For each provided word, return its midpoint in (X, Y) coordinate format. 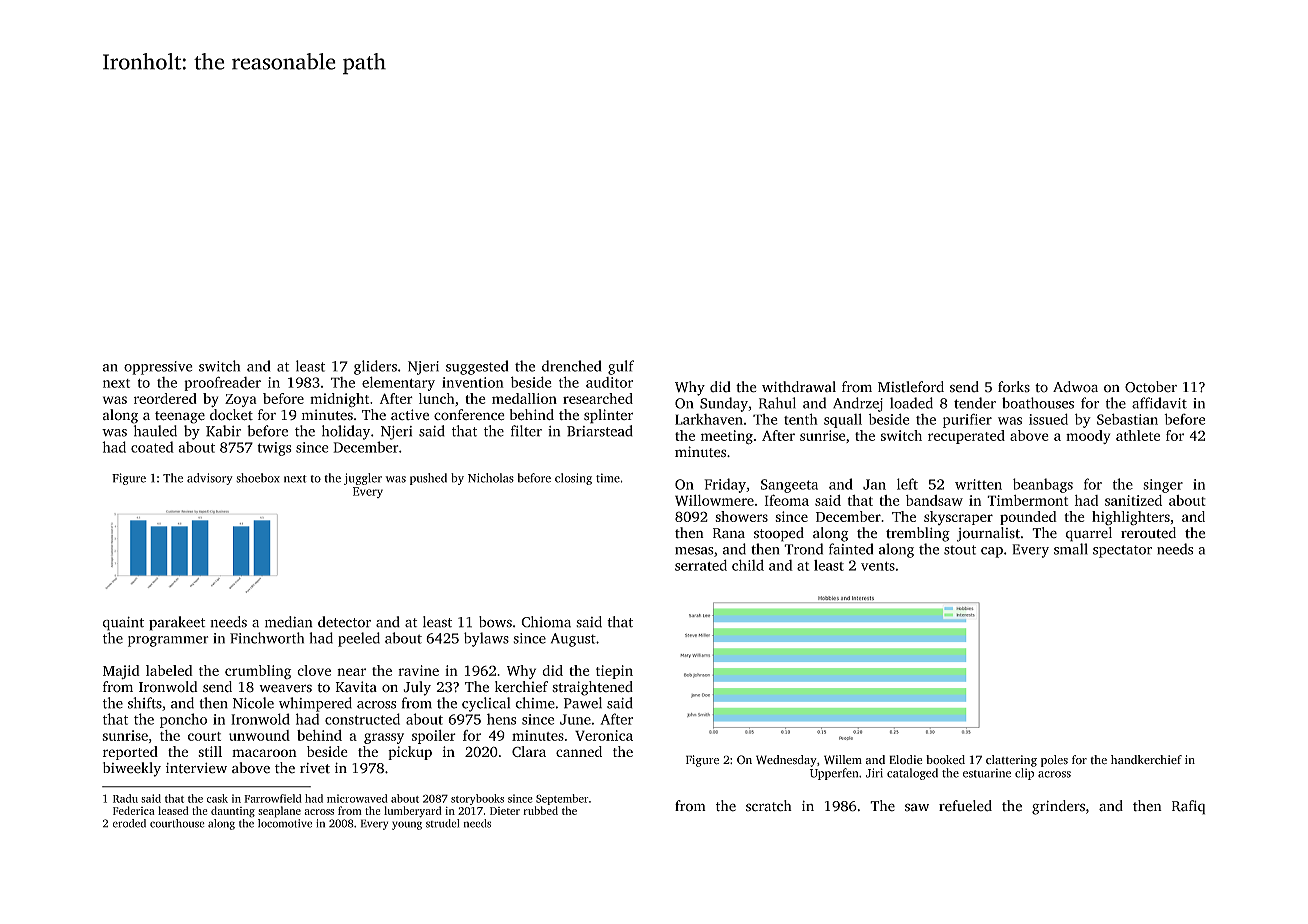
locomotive (285, 823)
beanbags (1043, 485)
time (608, 478)
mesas (694, 551)
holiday (346, 432)
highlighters (1131, 518)
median (289, 622)
